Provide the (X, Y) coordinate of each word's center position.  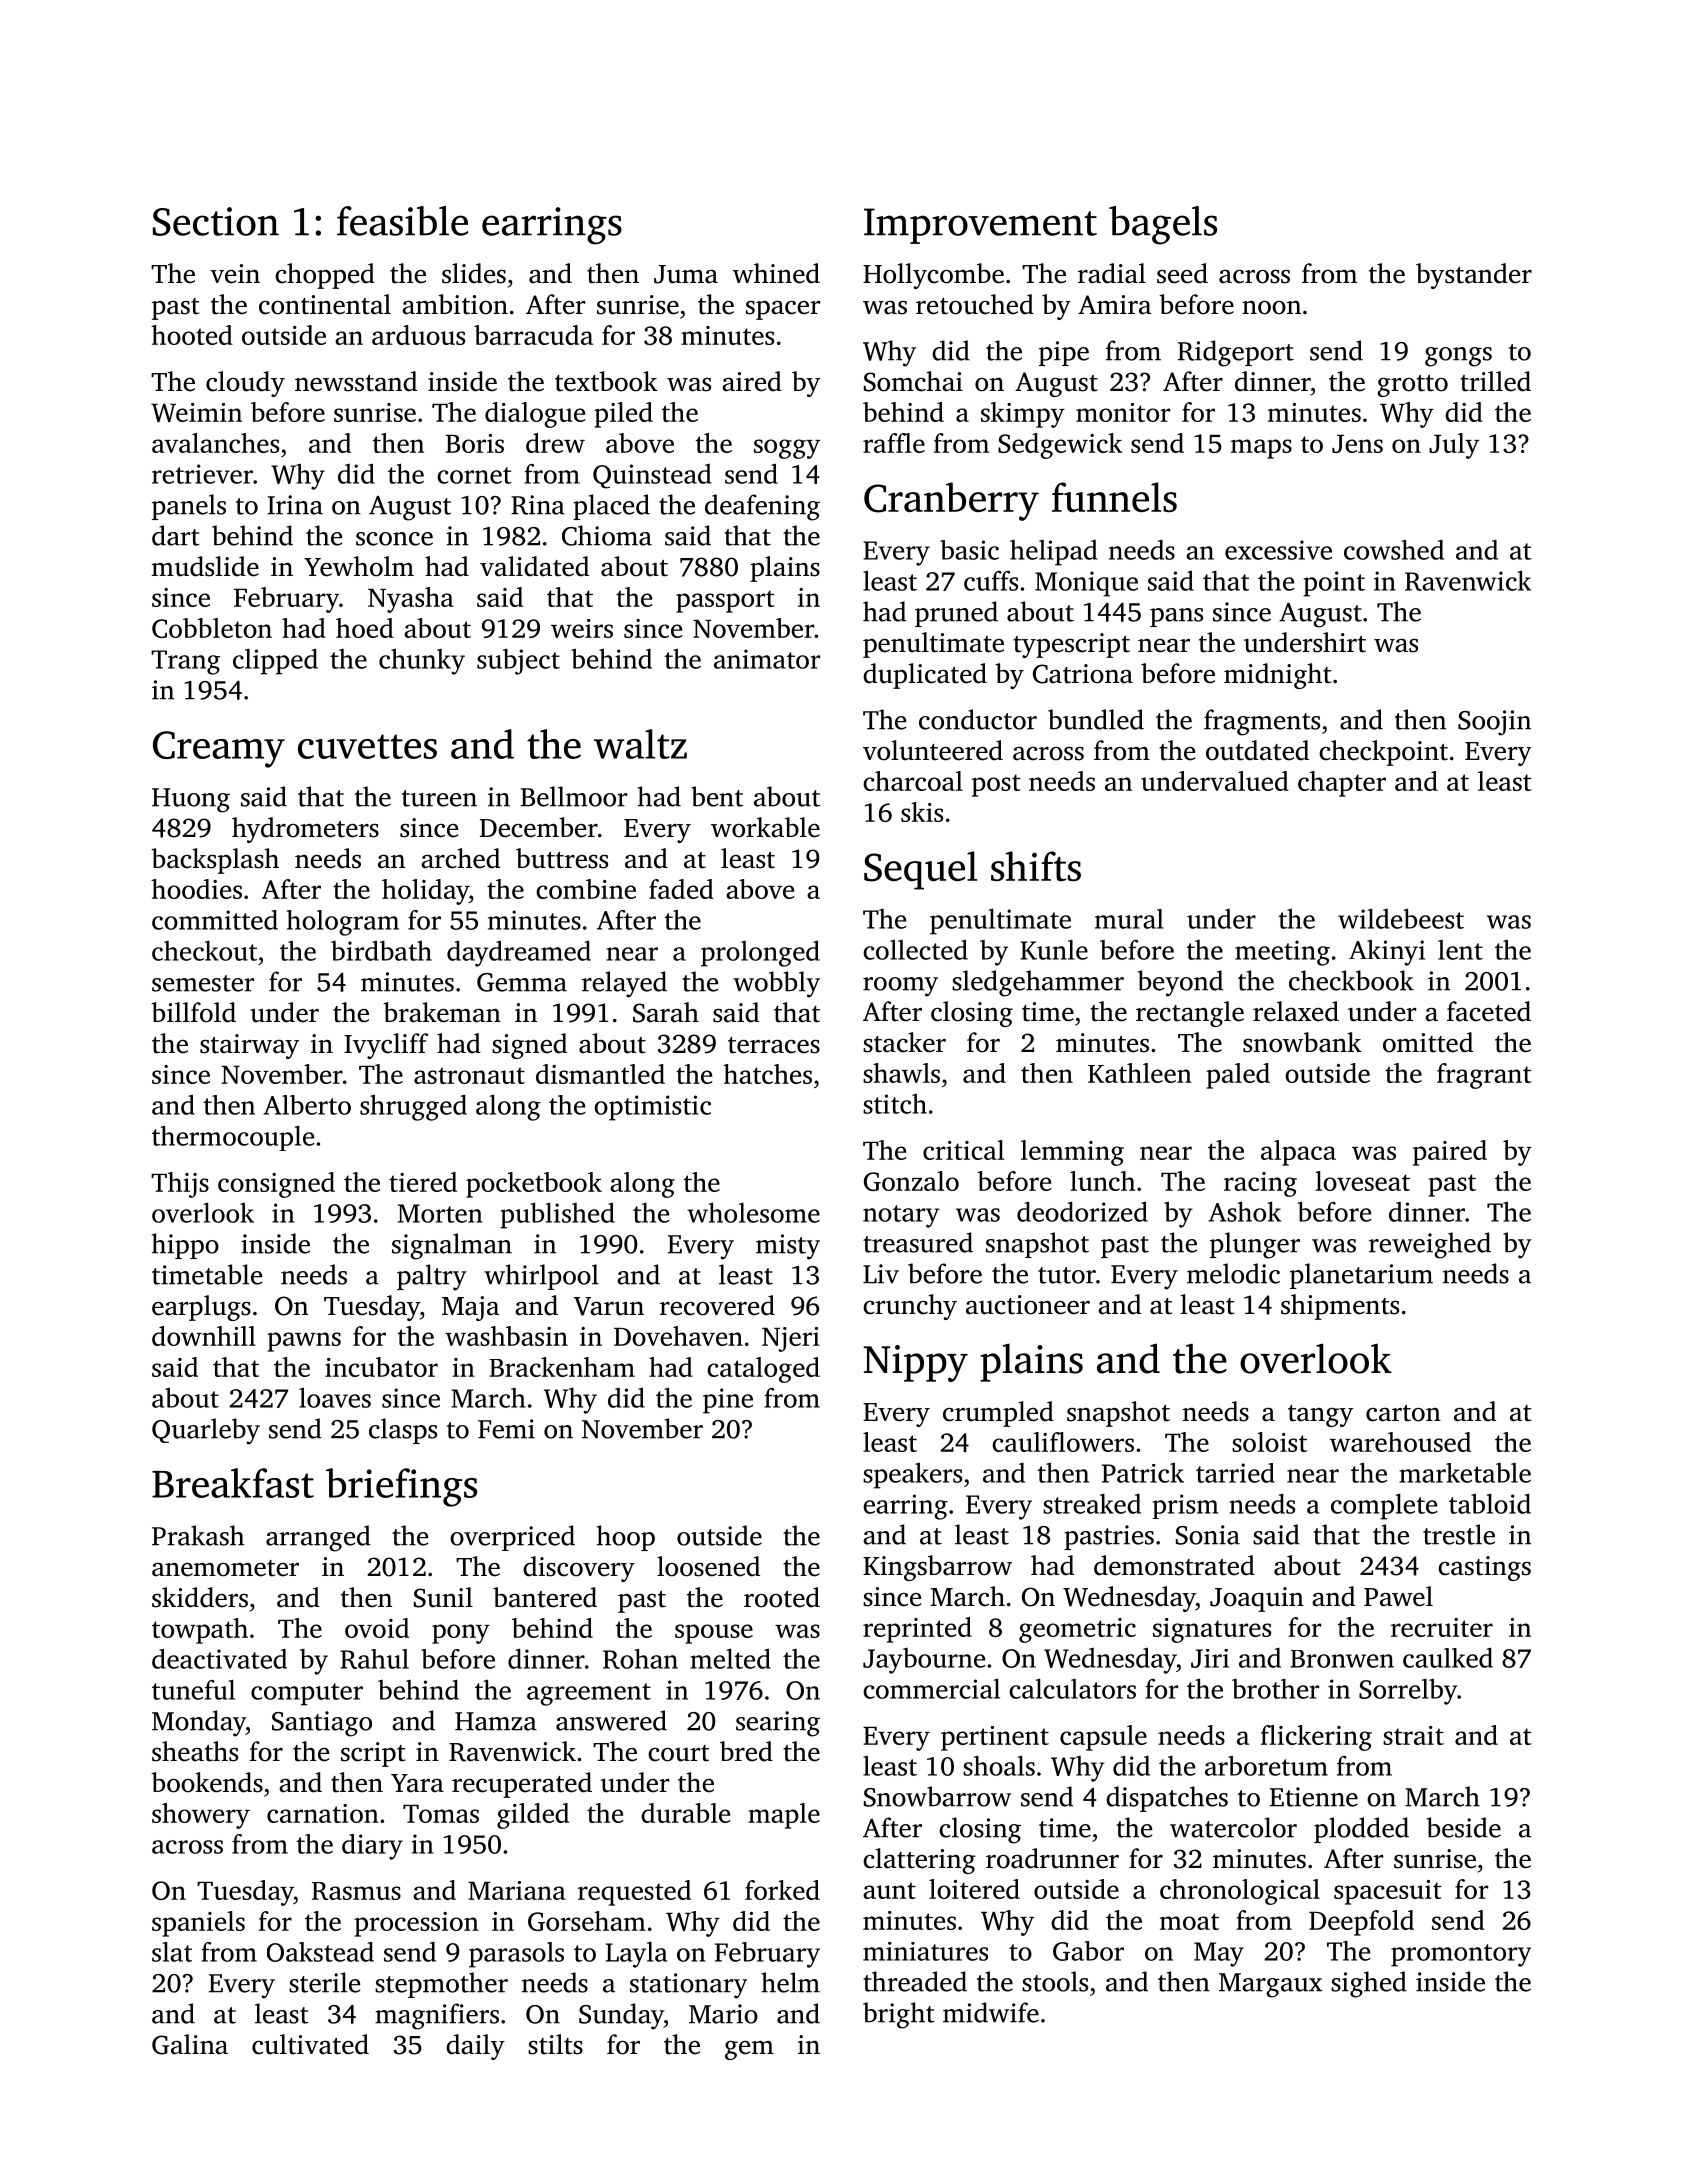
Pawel (1398, 1596)
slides (474, 273)
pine (728, 1401)
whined (776, 273)
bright (899, 2015)
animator (767, 659)
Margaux (1270, 1985)
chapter (1342, 784)
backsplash (215, 861)
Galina (190, 2044)
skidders (200, 1597)
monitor (1123, 412)
